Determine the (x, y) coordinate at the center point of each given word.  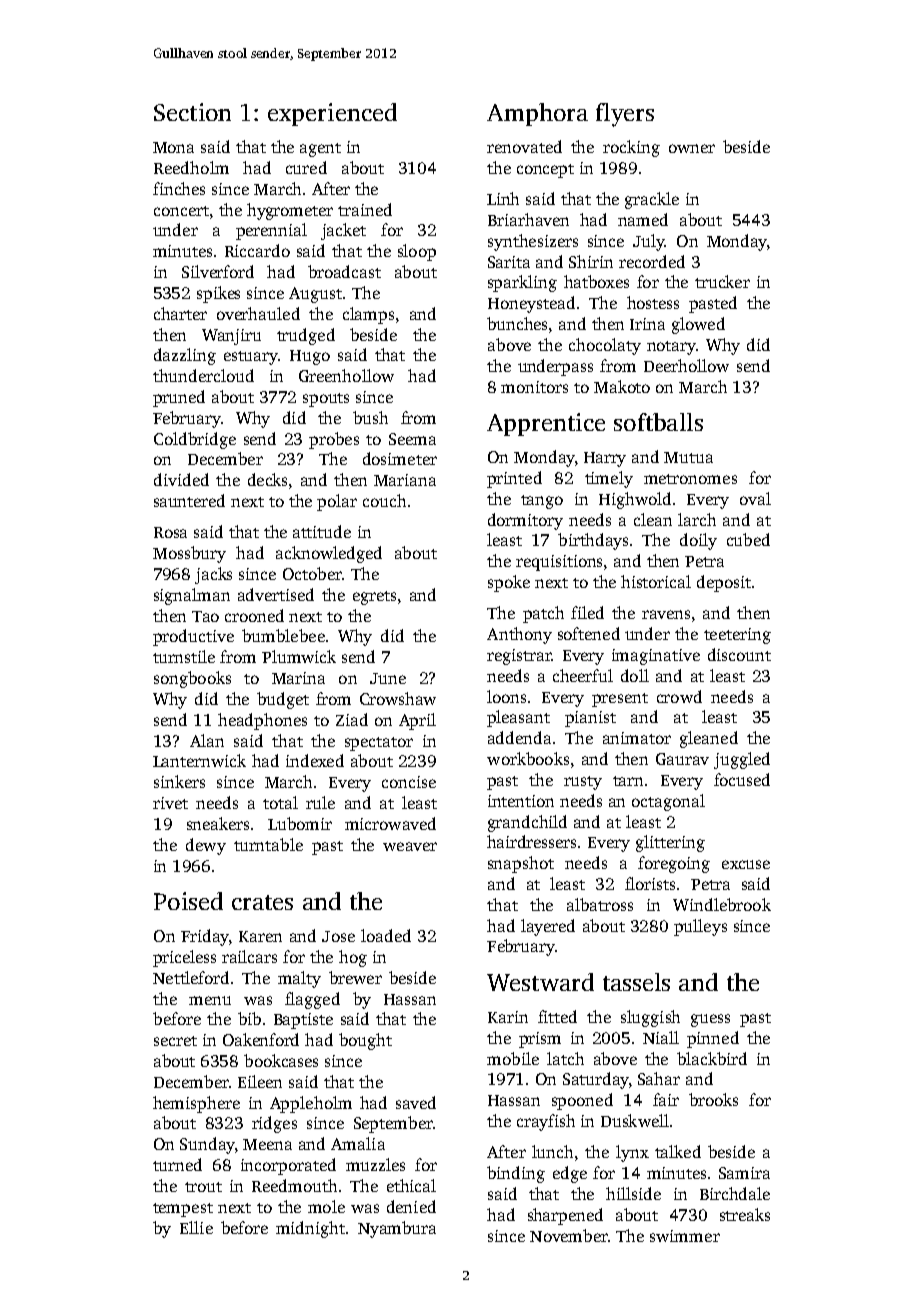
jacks (213, 575)
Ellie (196, 1227)
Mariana (405, 480)
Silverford (218, 271)
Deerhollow (686, 365)
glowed (698, 325)
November (569, 1235)
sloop (417, 252)
